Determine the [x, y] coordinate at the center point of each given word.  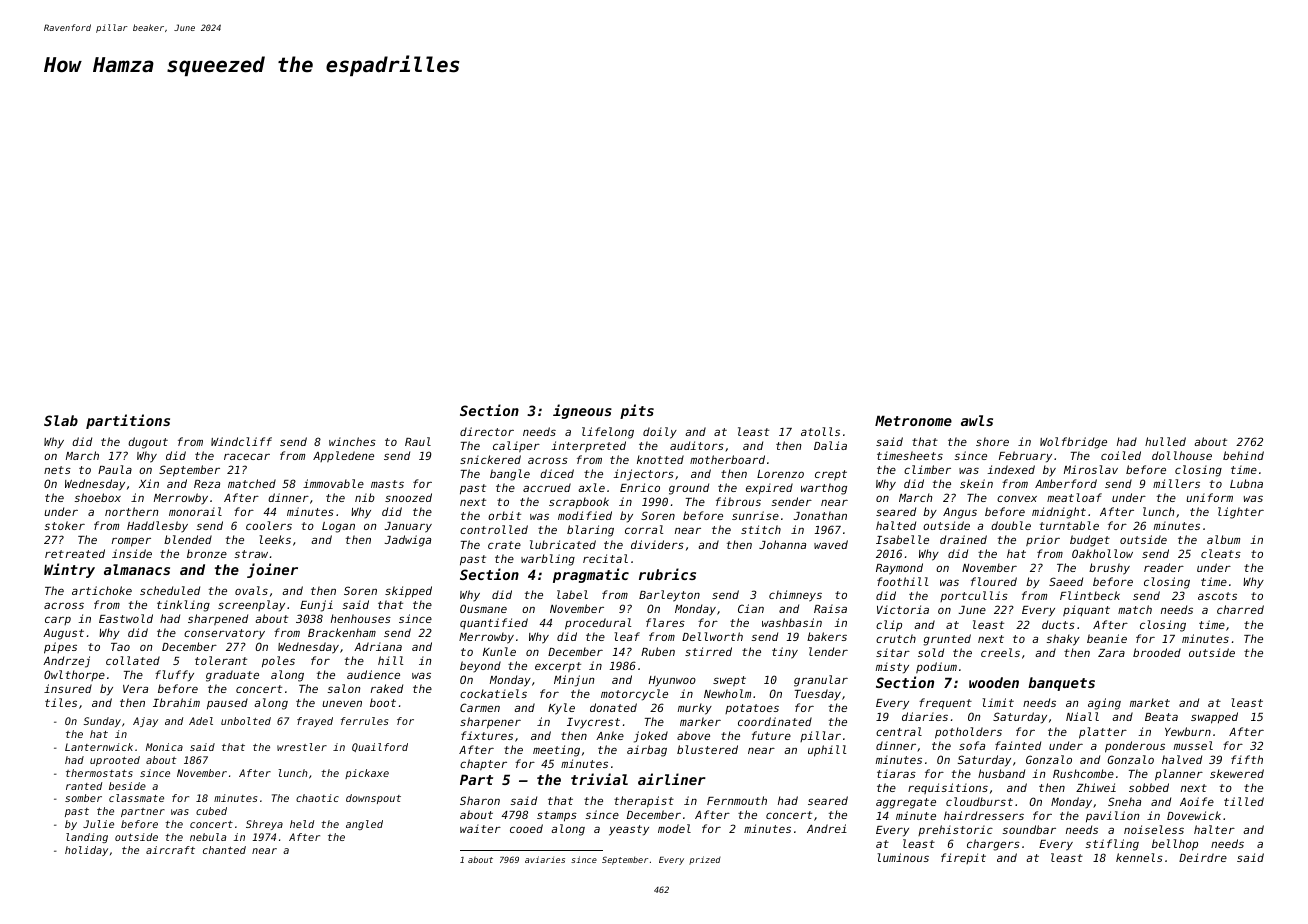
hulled [1165, 441]
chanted [224, 850]
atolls [820, 431]
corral [644, 529]
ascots [1217, 596]
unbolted [246, 721]
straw [251, 554]
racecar [247, 456]
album [1223, 539]
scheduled [170, 590]
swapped [1214, 718]
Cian [751, 608]
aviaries [545, 859]
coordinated [775, 721]
